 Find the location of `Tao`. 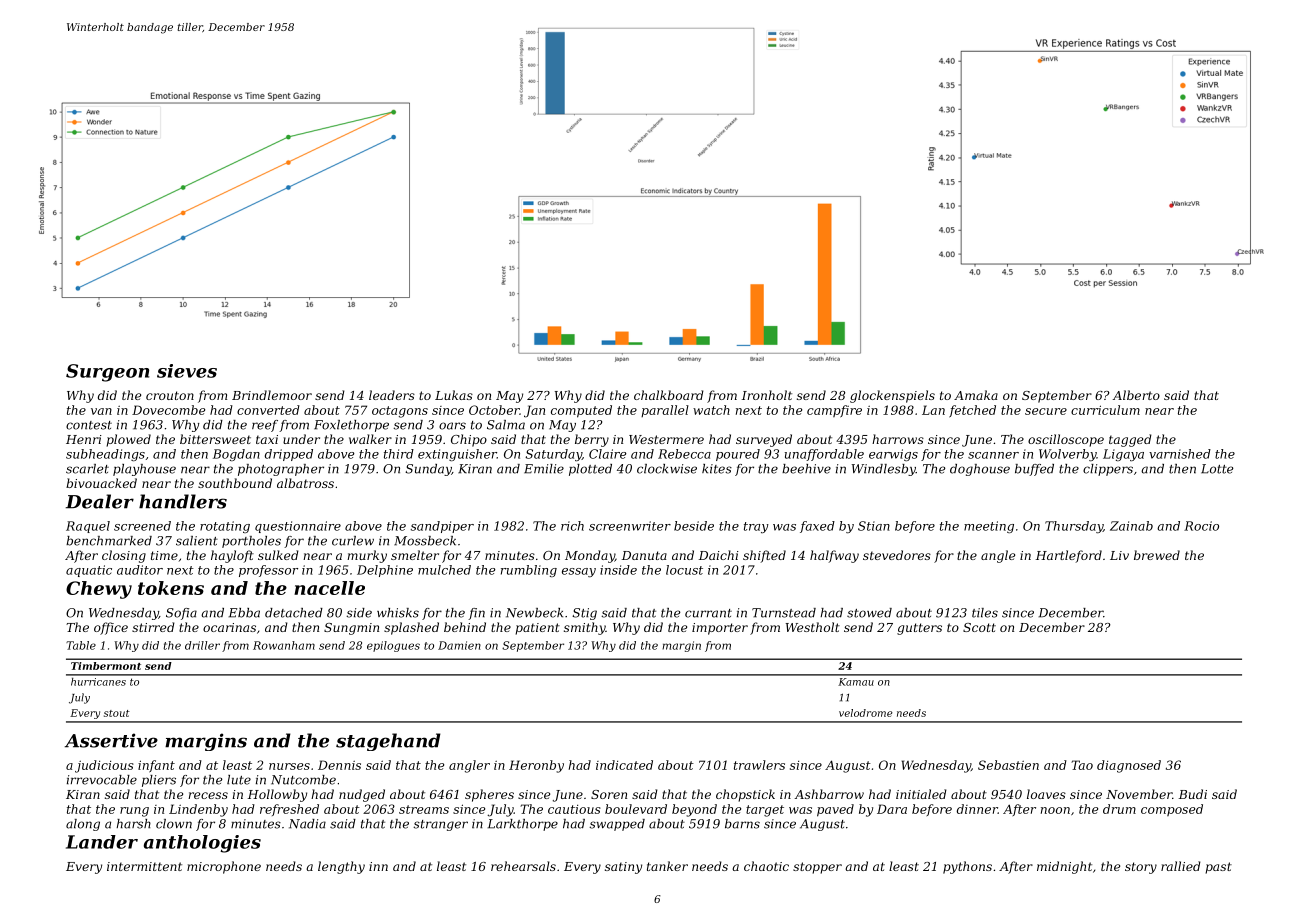

Tao is located at coordinates (1082, 765).
